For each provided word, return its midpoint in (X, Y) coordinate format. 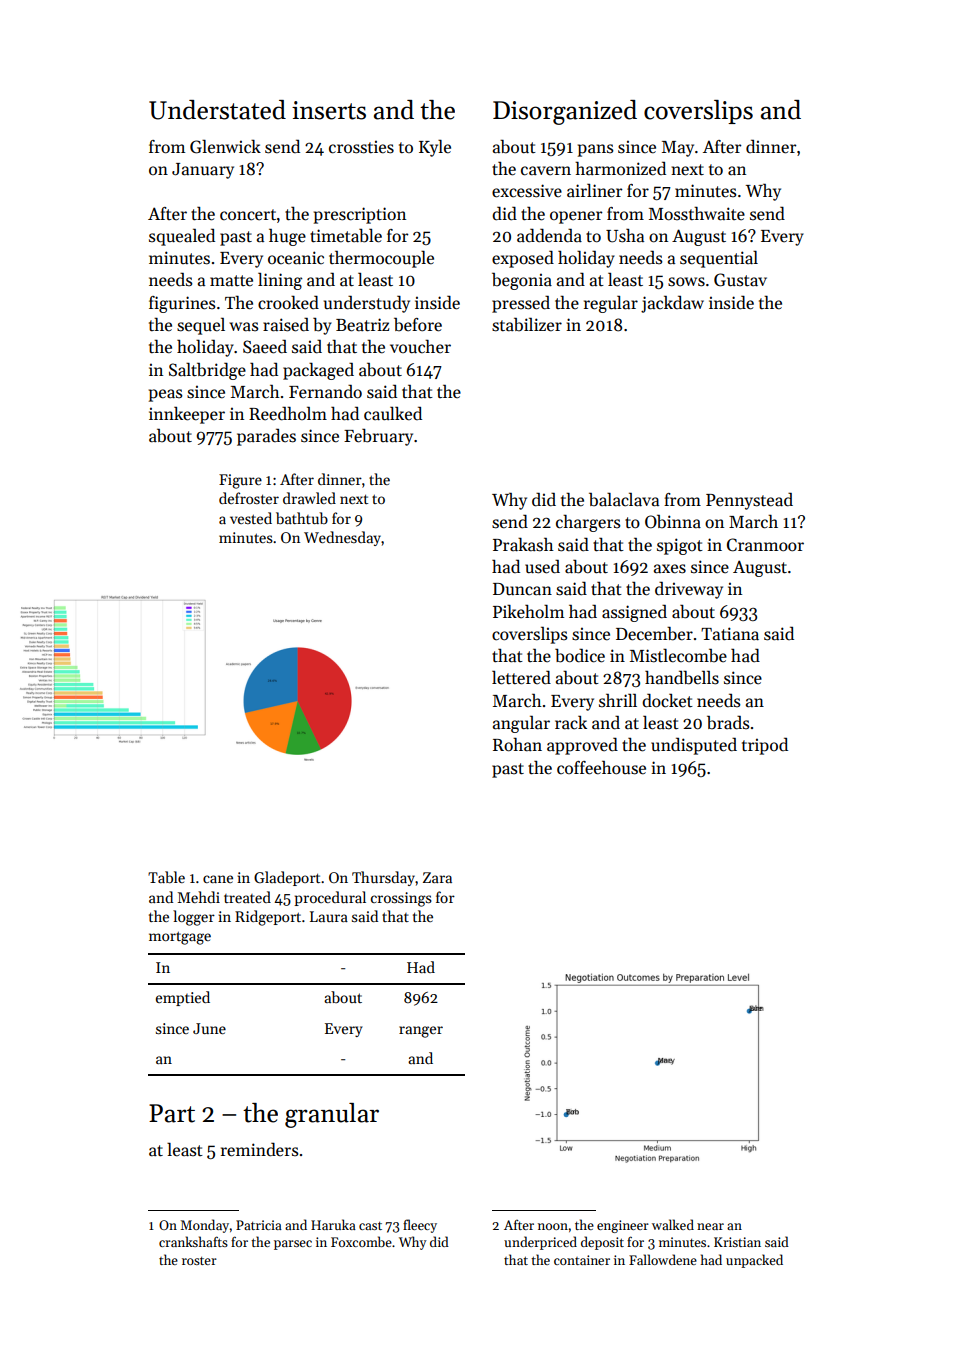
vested (251, 518)
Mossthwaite (697, 214)
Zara (437, 877)
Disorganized (565, 112)
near (710, 1226)
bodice (580, 655)
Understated (217, 110)
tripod (765, 746)
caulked (393, 413)
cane (218, 879)
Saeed (265, 346)
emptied (183, 998)
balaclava (624, 499)
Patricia (259, 1225)
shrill (618, 700)
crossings (401, 899)
